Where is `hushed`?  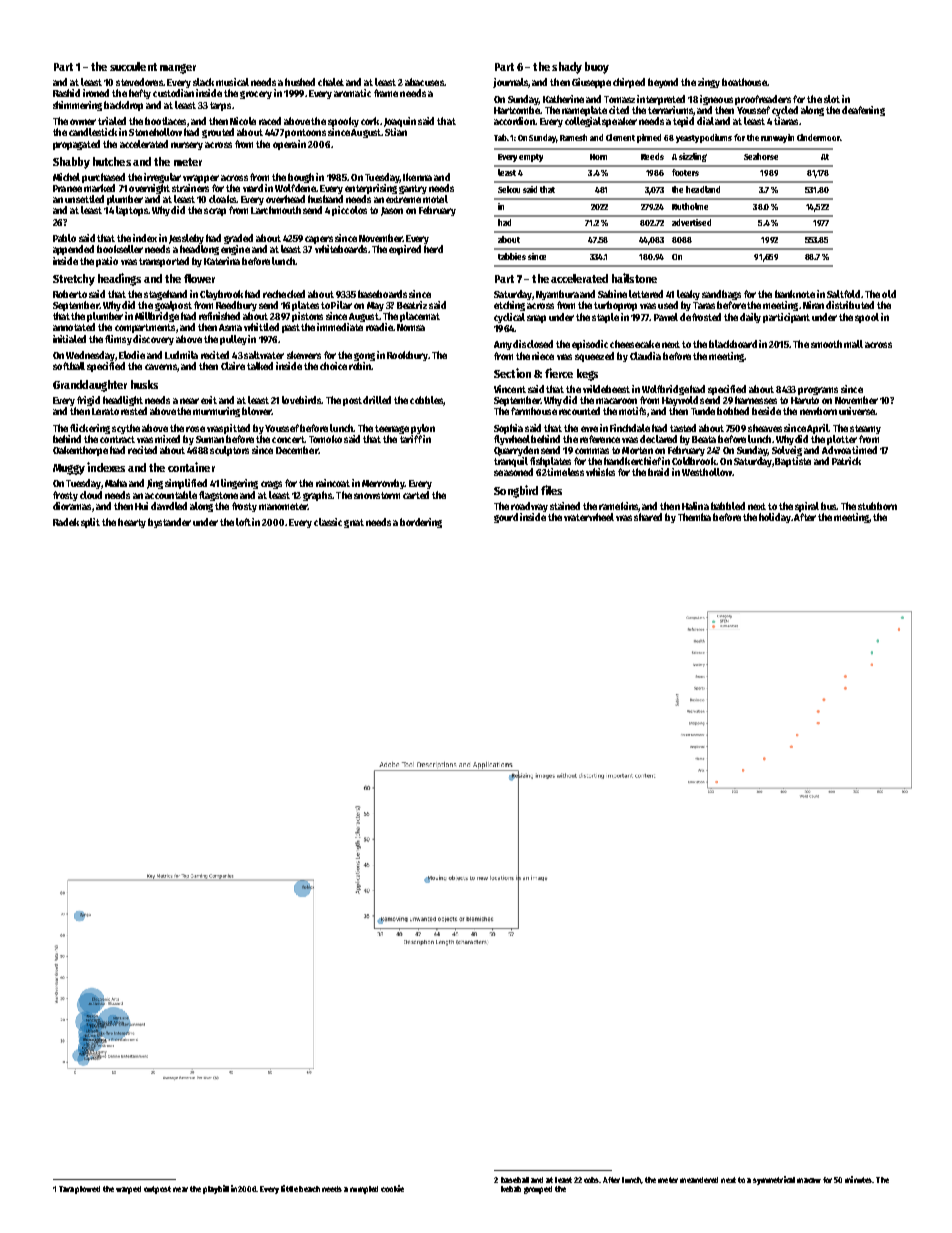 hushed is located at coordinates (300, 82).
